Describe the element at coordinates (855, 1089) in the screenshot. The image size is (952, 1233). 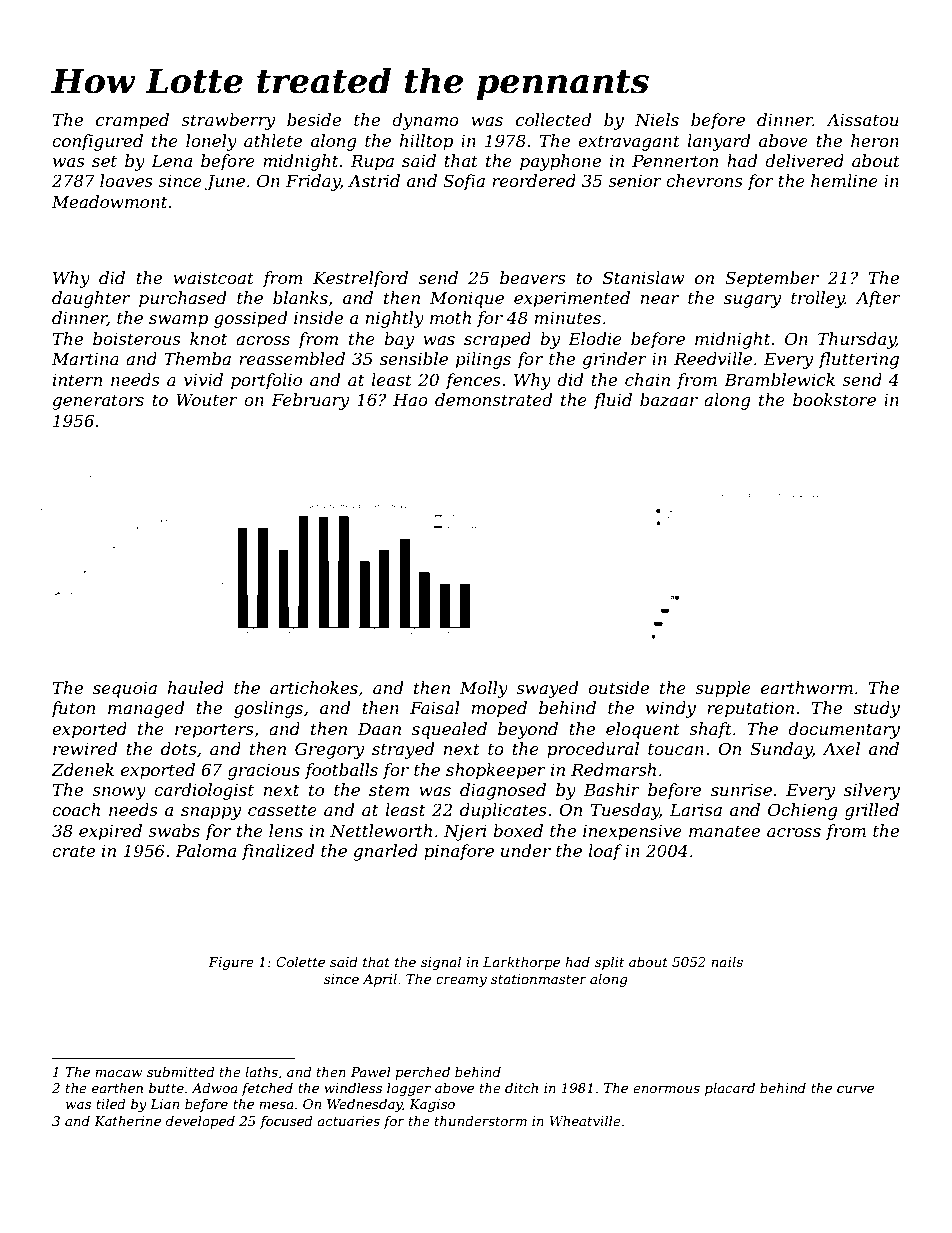
I see `curve` at that location.
